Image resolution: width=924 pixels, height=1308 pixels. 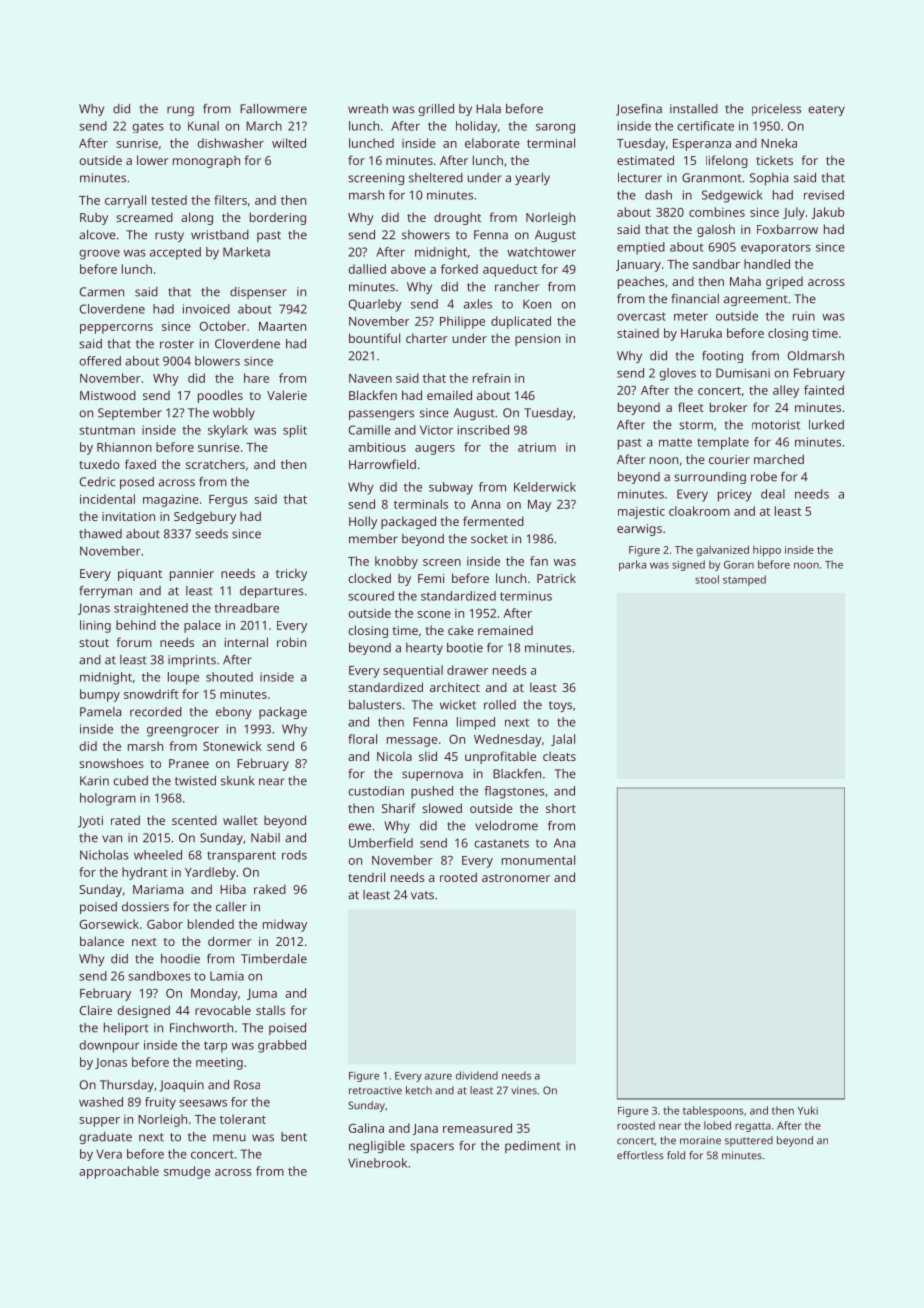 I want to click on skylark, so click(x=228, y=431).
